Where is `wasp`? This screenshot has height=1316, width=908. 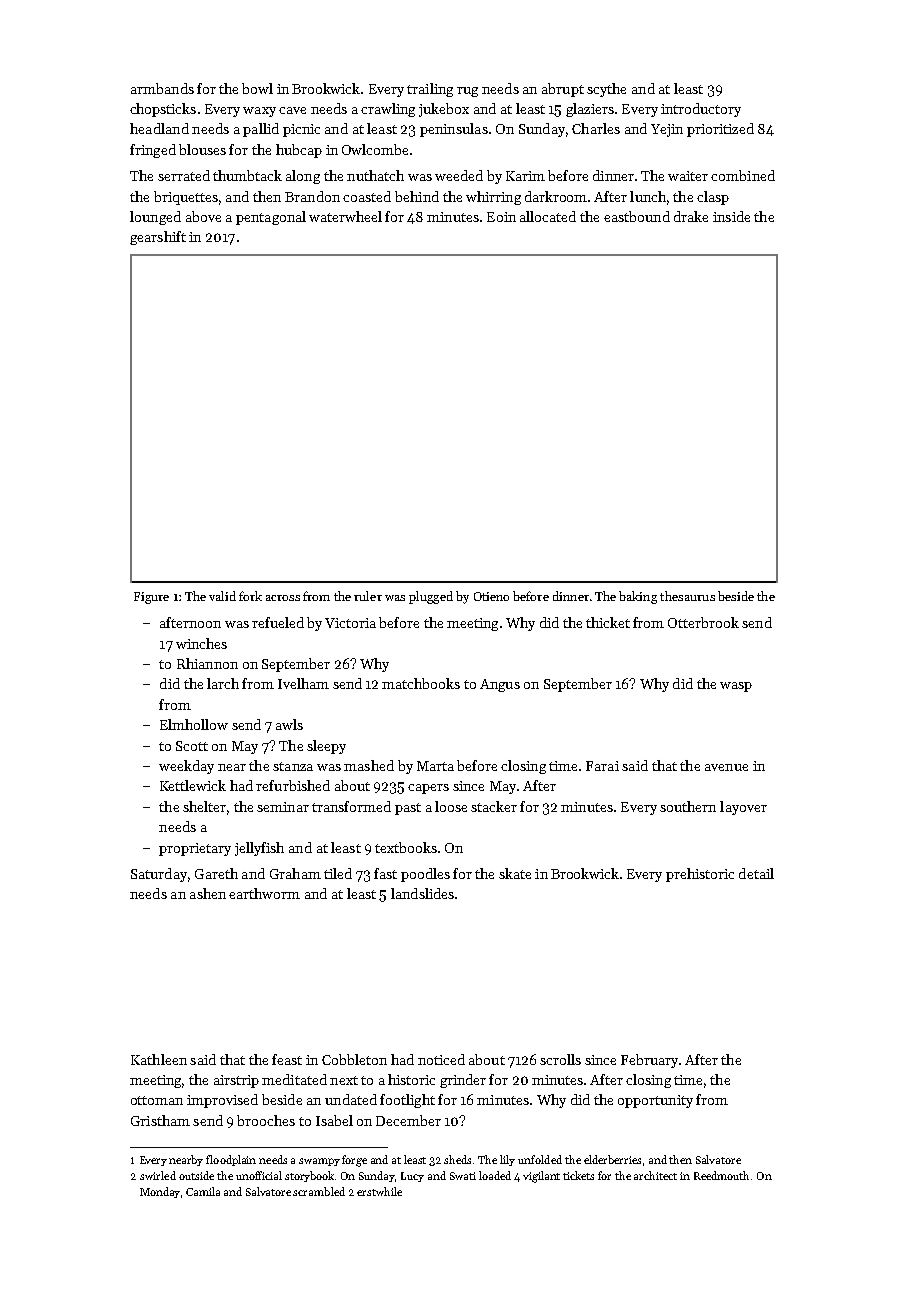
wasp is located at coordinates (736, 687).
